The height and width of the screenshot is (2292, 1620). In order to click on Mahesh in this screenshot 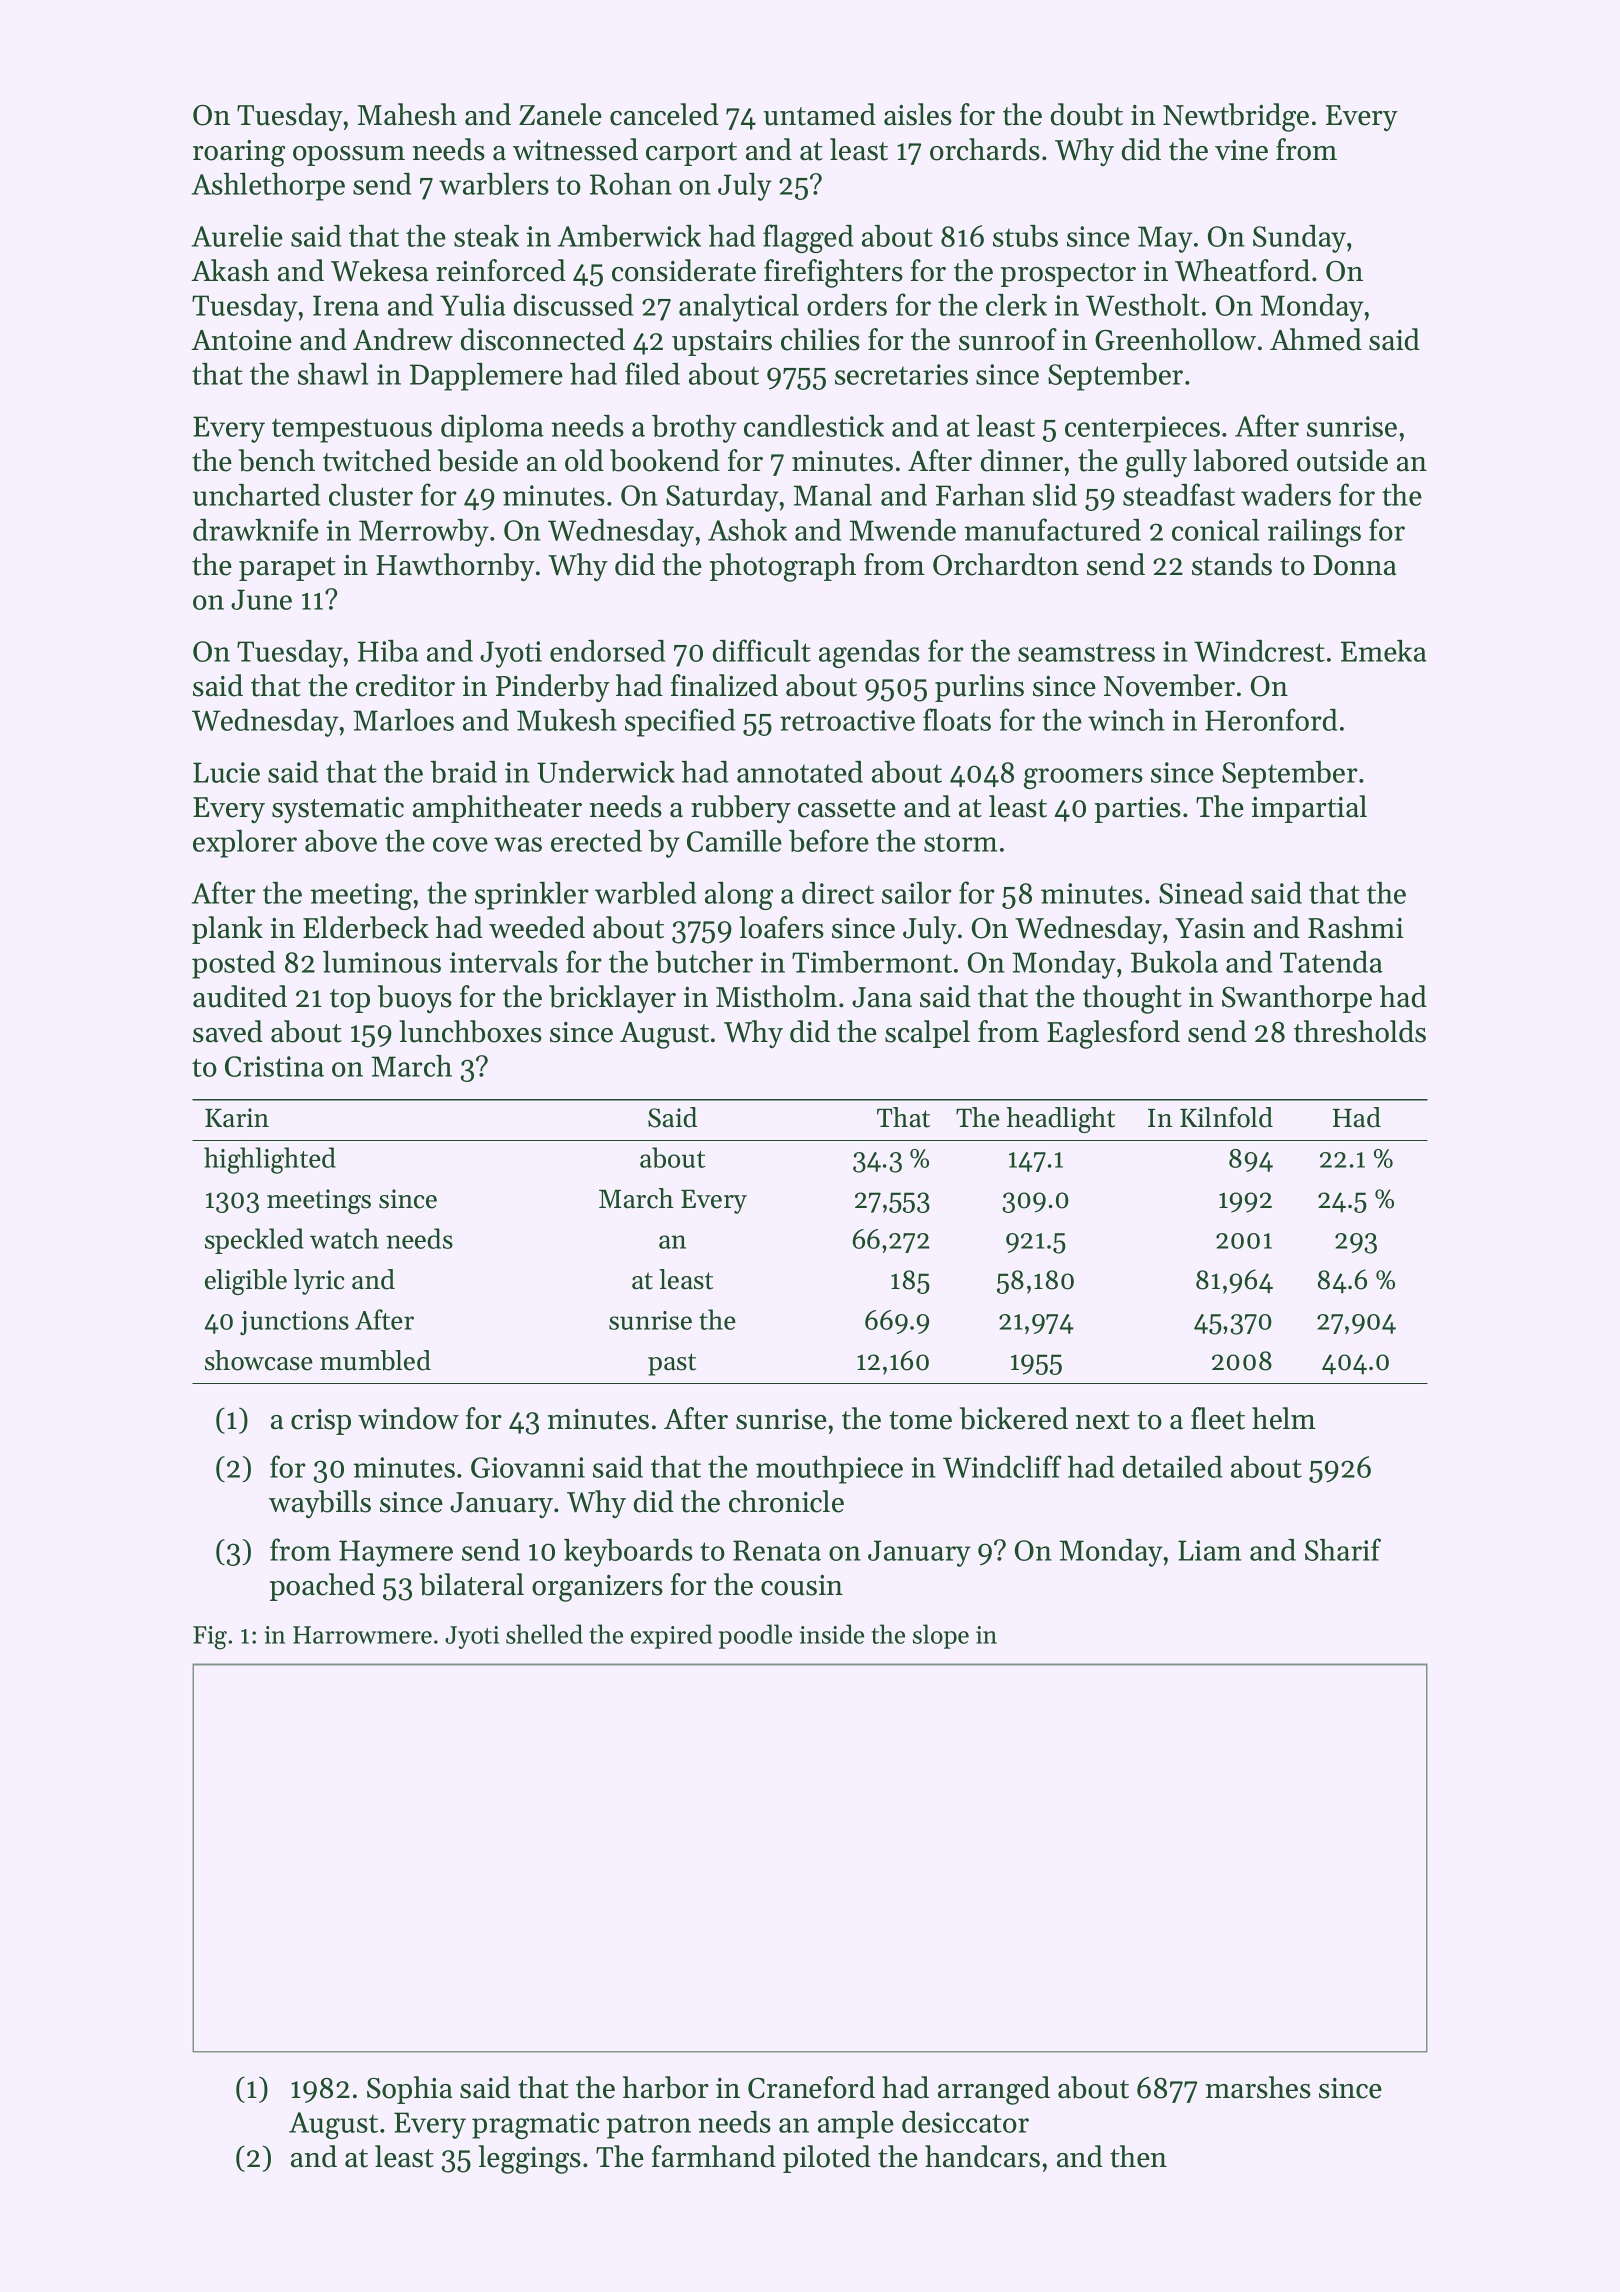, I will do `click(407, 114)`.
